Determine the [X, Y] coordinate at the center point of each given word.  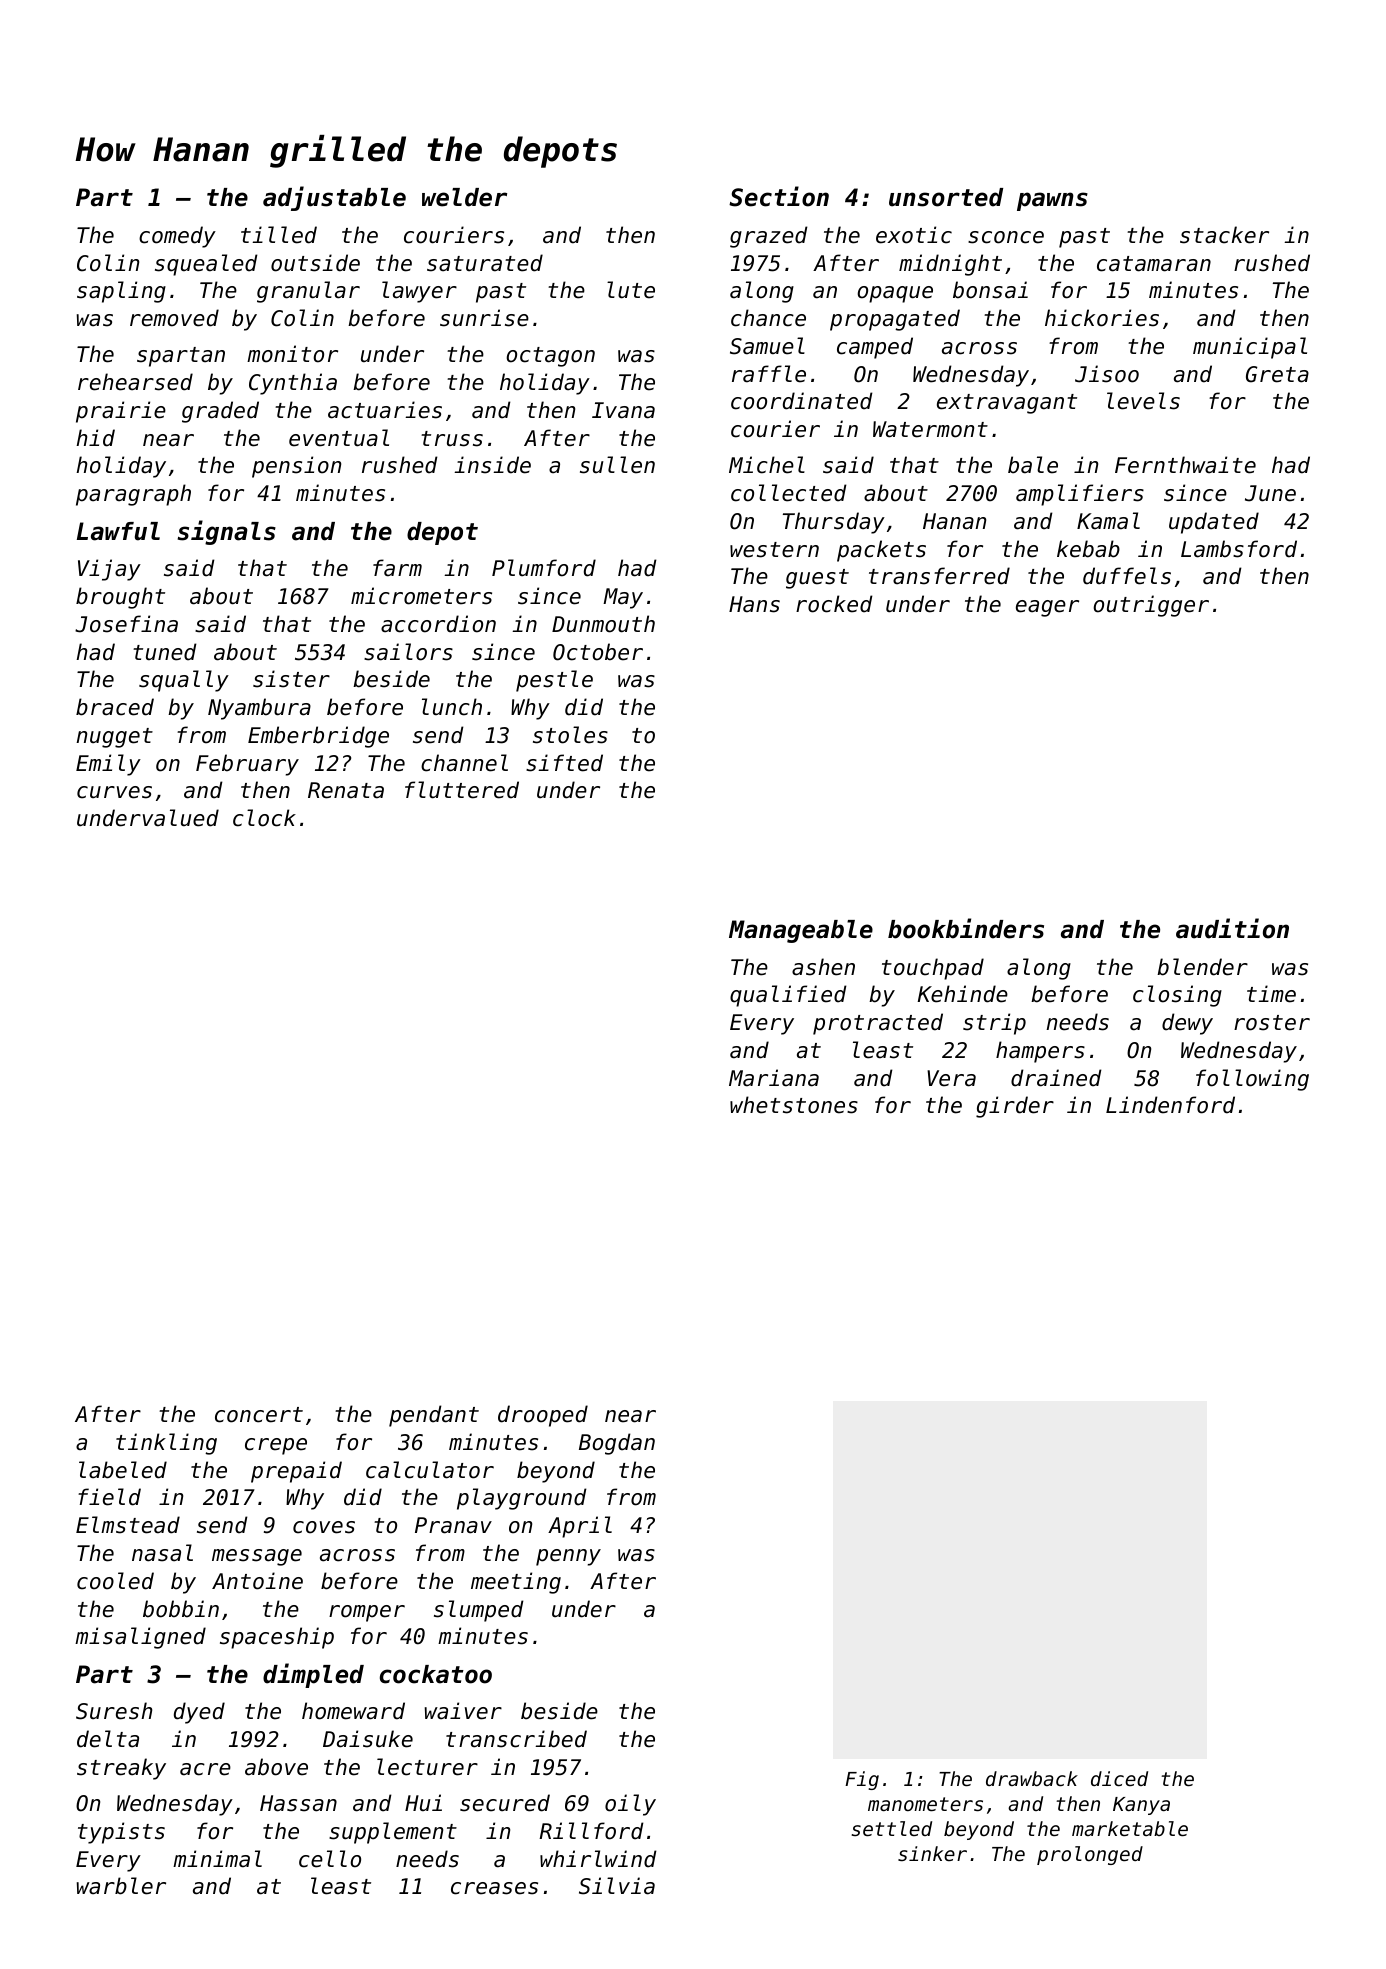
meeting [516, 1583]
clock [264, 818]
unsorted [946, 197]
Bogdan [617, 1444]
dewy [1187, 1024]
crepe [276, 1446]
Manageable [801, 931]
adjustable [334, 198]
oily [630, 1805]
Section [779, 196]
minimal [217, 1859]
